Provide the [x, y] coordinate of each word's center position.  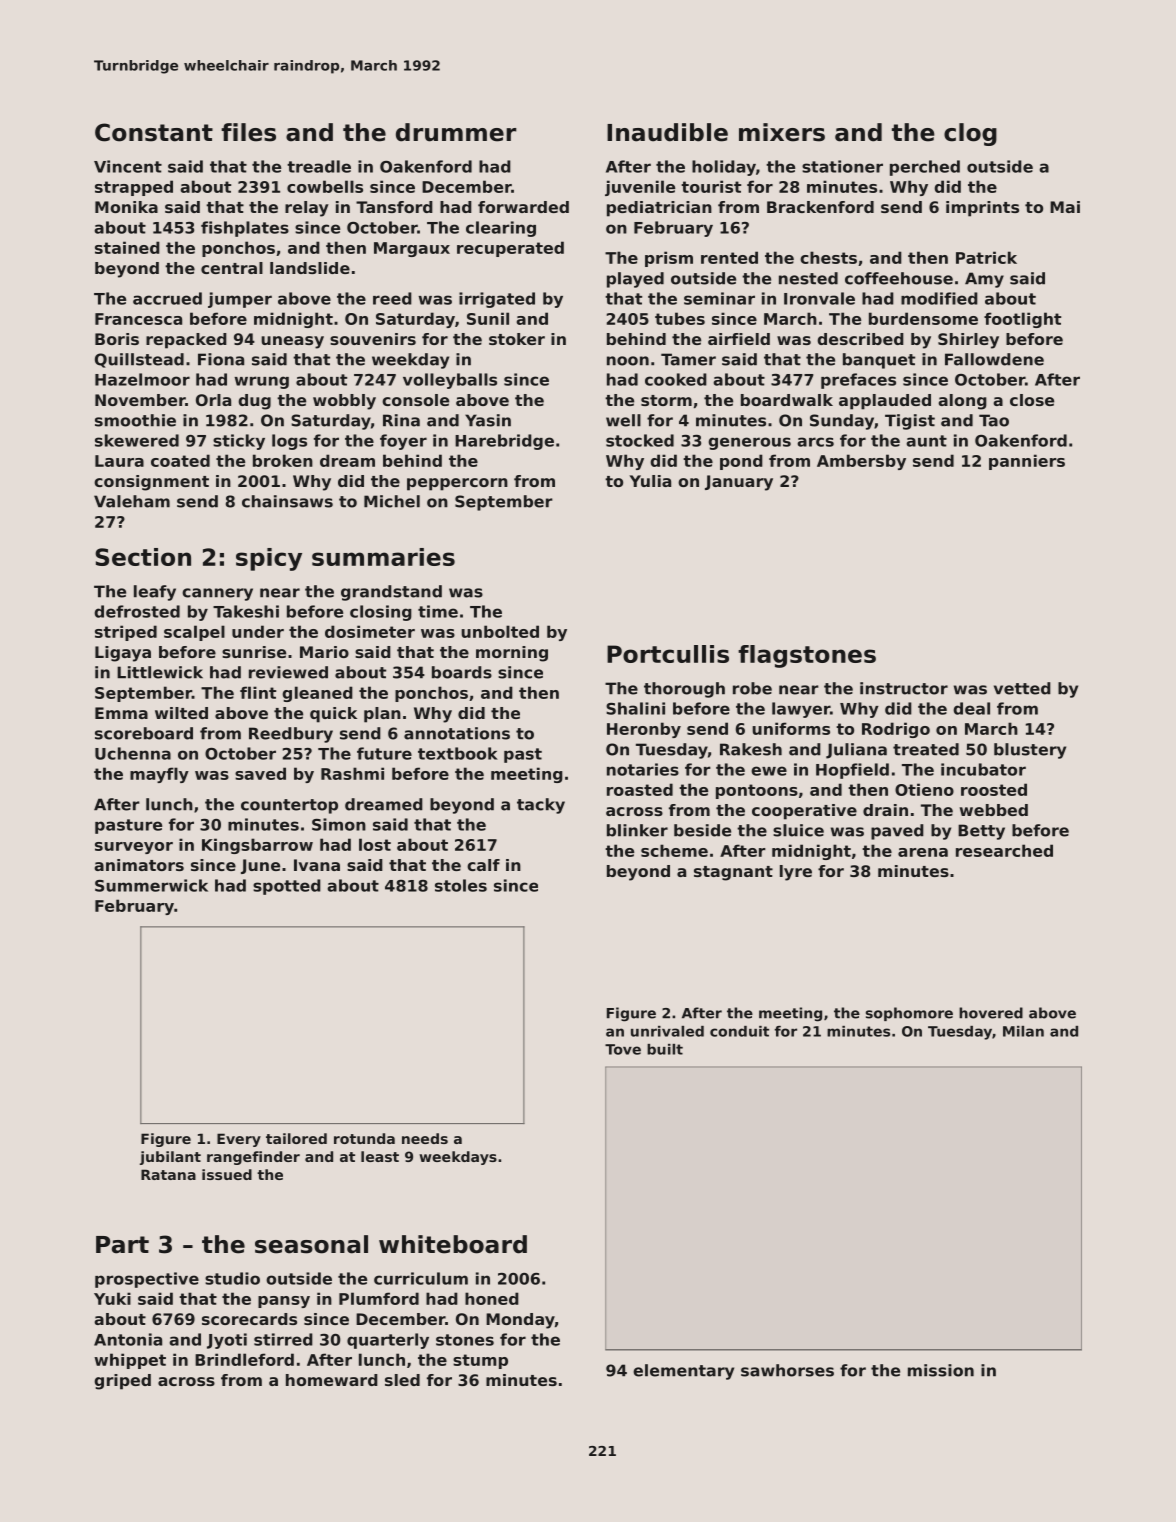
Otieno [924, 789]
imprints [982, 209]
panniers [1027, 462]
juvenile [640, 188]
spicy [269, 559]
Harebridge [504, 442]
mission [941, 1370]
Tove [623, 1049]
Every [239, 1140]
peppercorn [457, 484]
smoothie [135, 420]
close [1032, 400]
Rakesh [751, 749]
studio [232, 1278]
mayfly [159, 775]
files [248, 132]
